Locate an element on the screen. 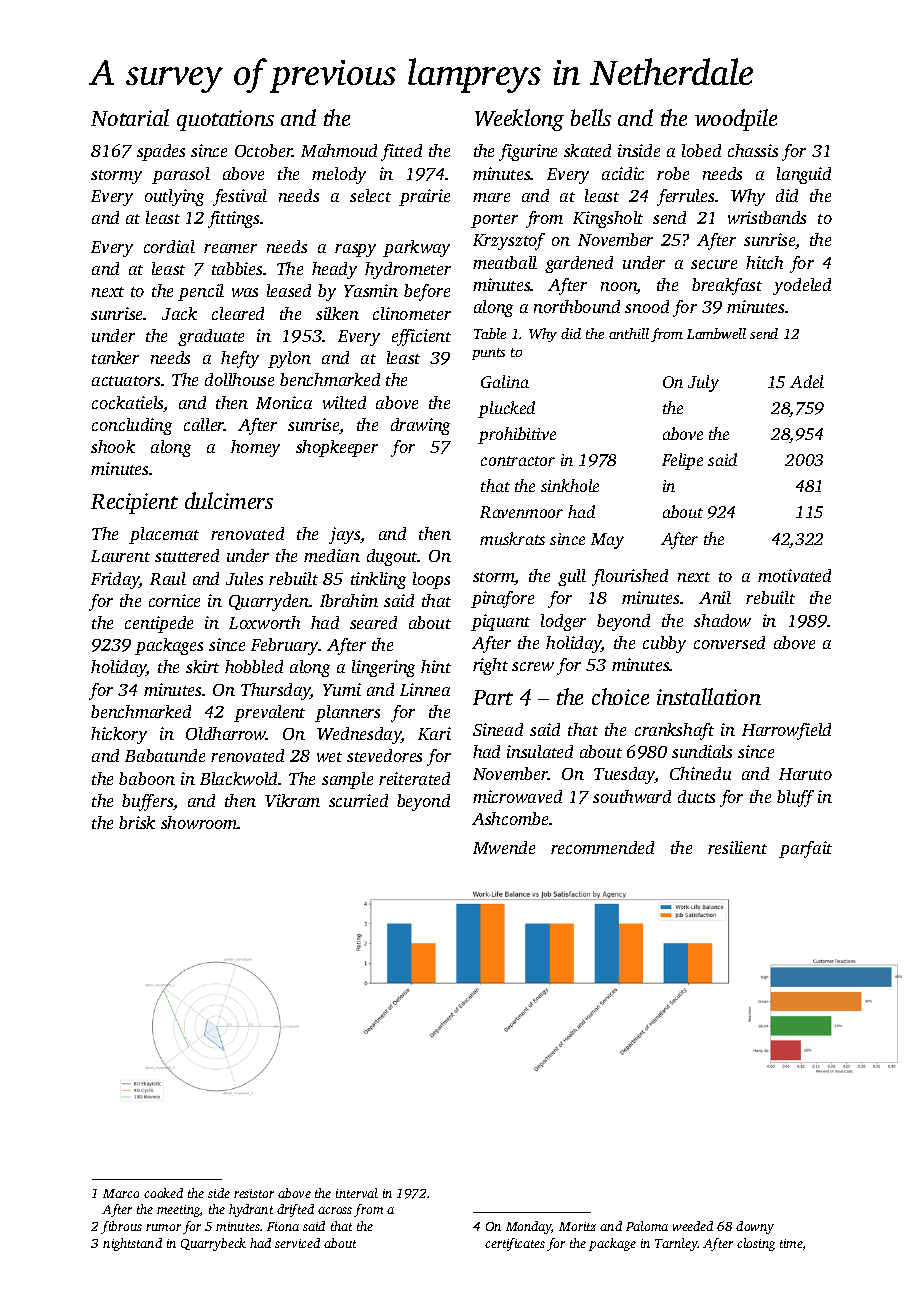  Mwende is located at coordinates (504, 847).
